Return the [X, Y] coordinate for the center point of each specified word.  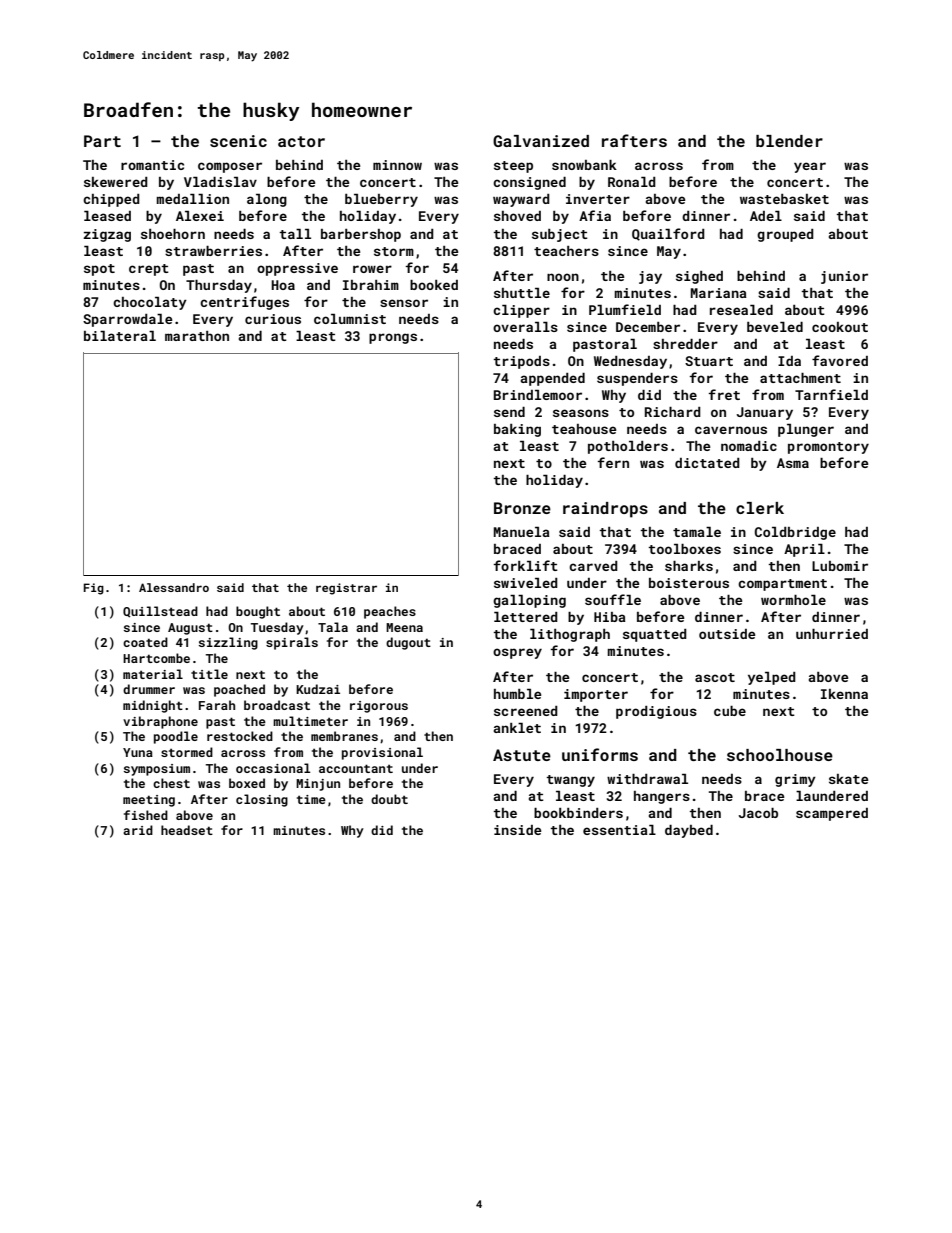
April [804, 550]
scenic [238, 141]
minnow [397, 165]
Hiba [610, 617]
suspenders [637, 379]
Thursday [219, 286]
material [153, 674]
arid [138, 830]
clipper [521, 311]
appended [553, 379]
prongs [393, 338]
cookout [840, 327]
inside [518, 830]
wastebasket [784, 199]
